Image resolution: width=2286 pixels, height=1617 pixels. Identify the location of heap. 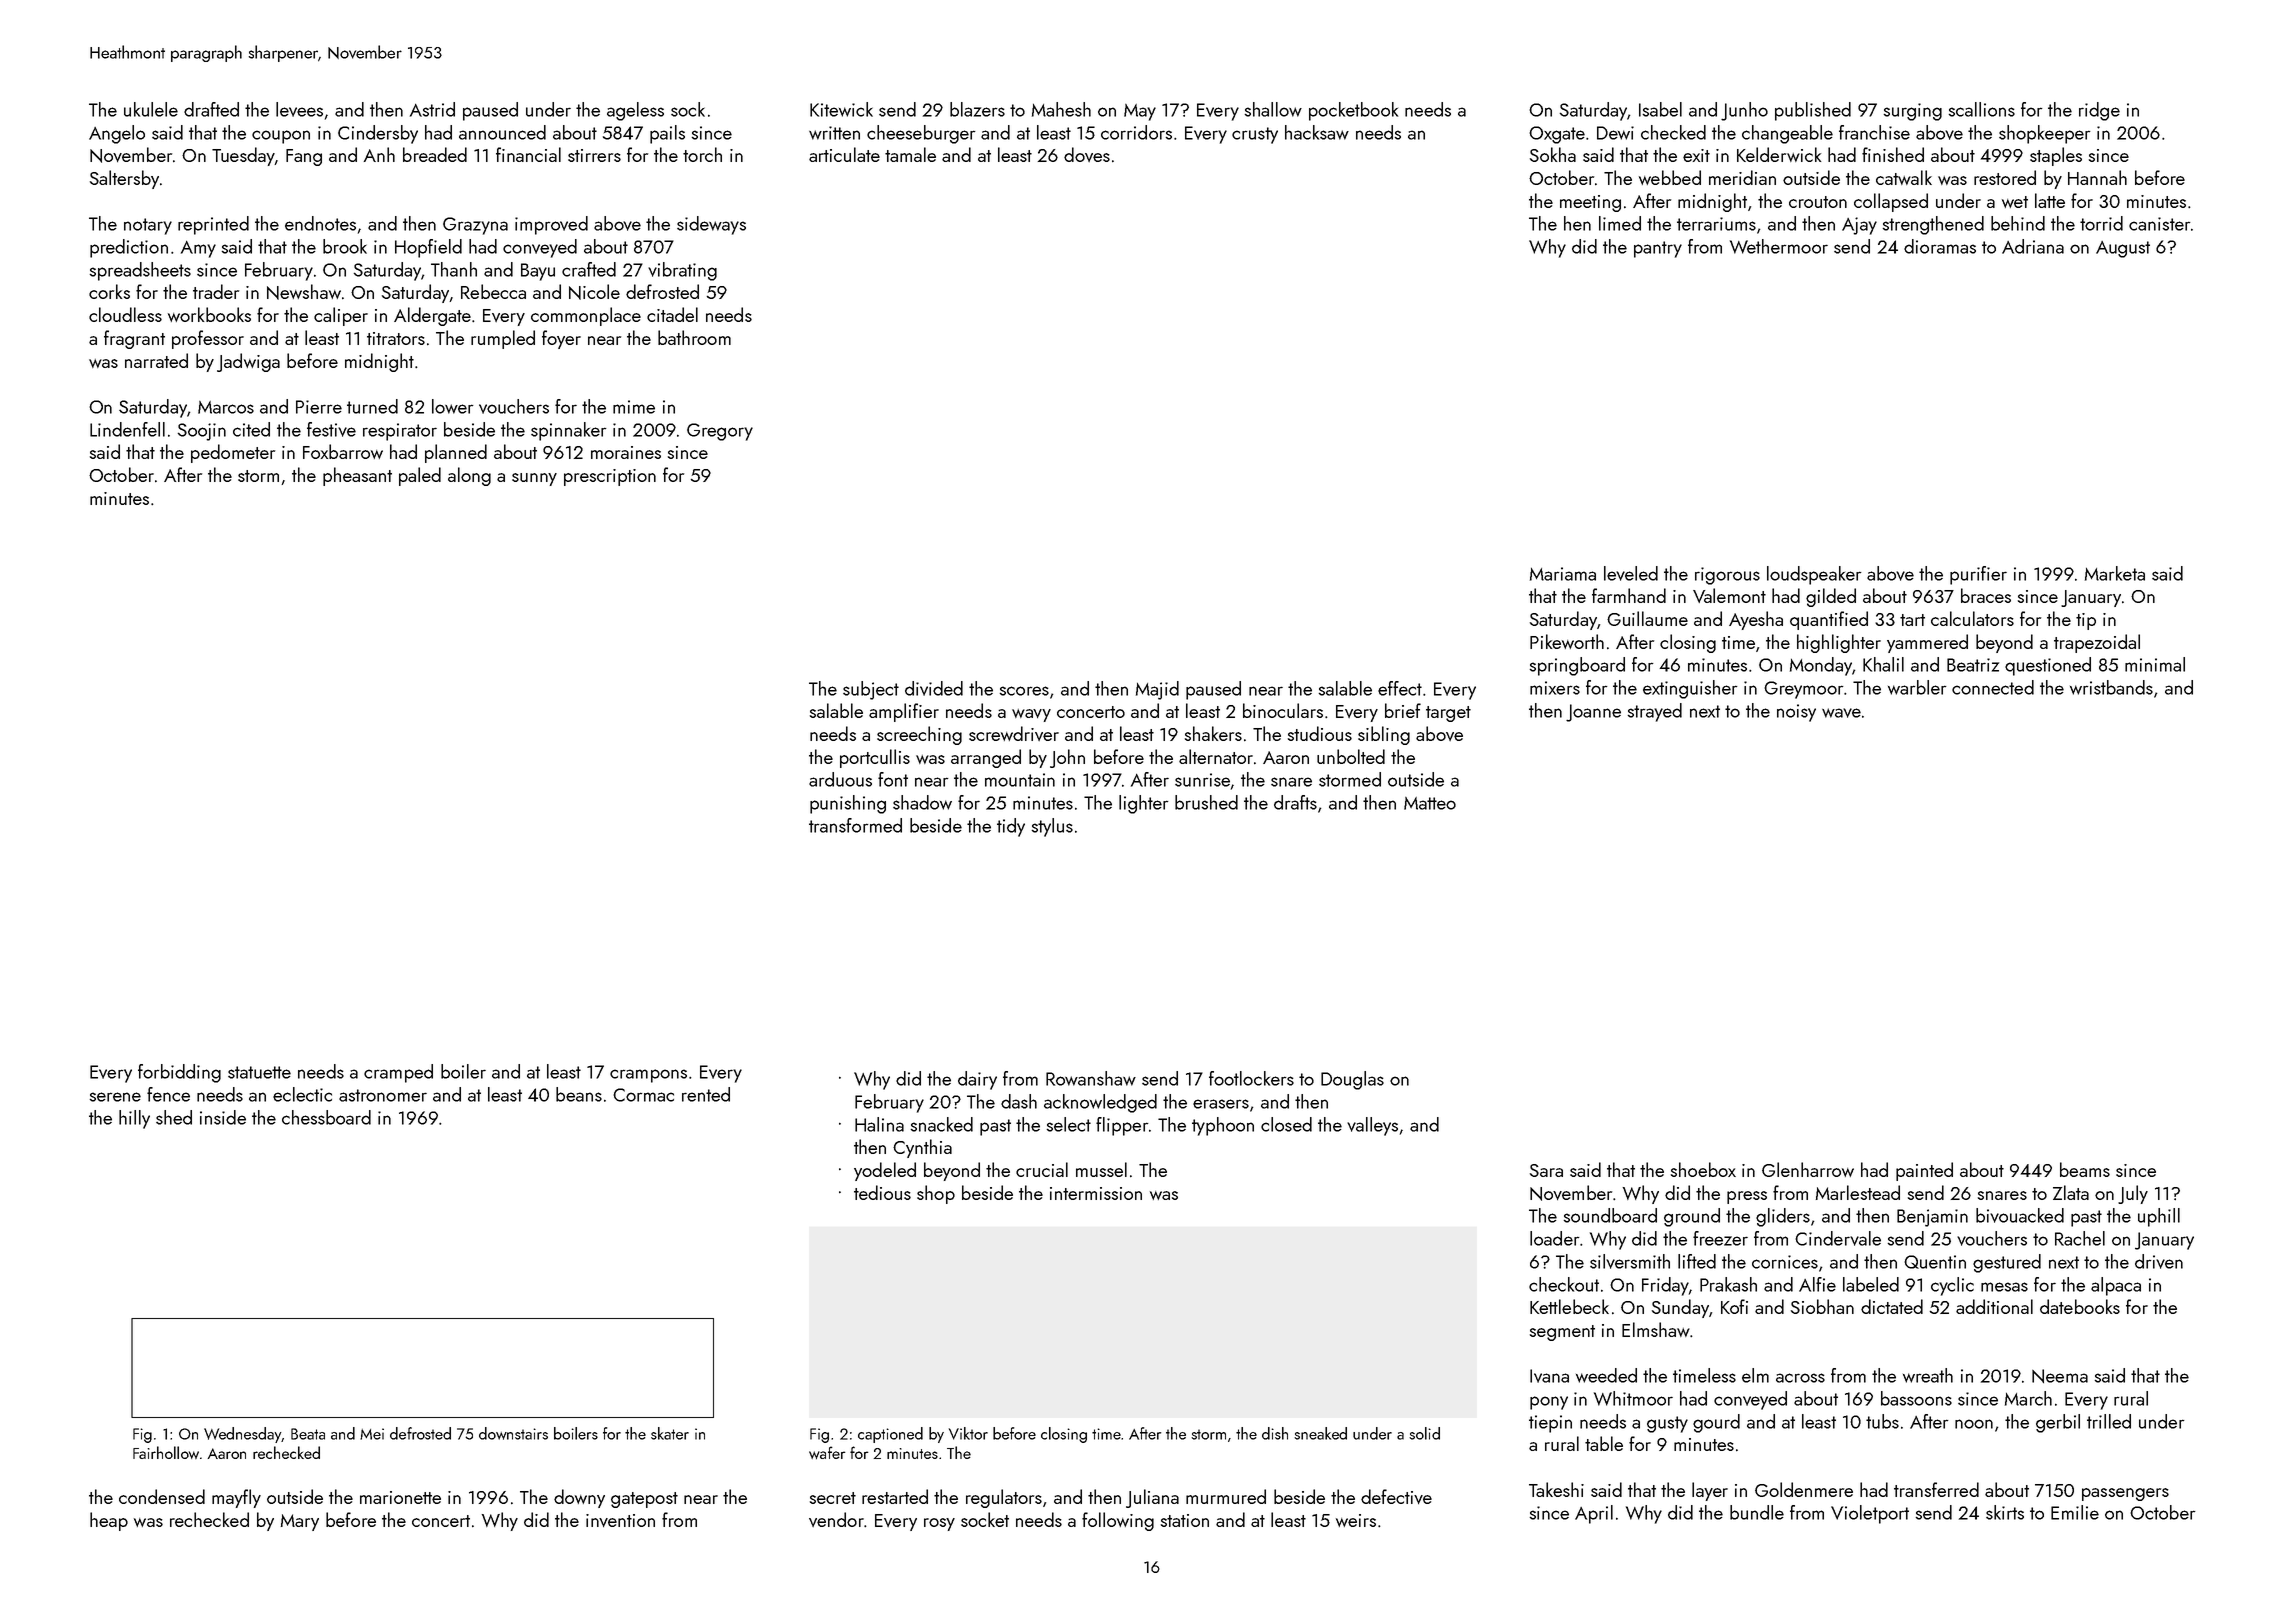
(109, 1521).
